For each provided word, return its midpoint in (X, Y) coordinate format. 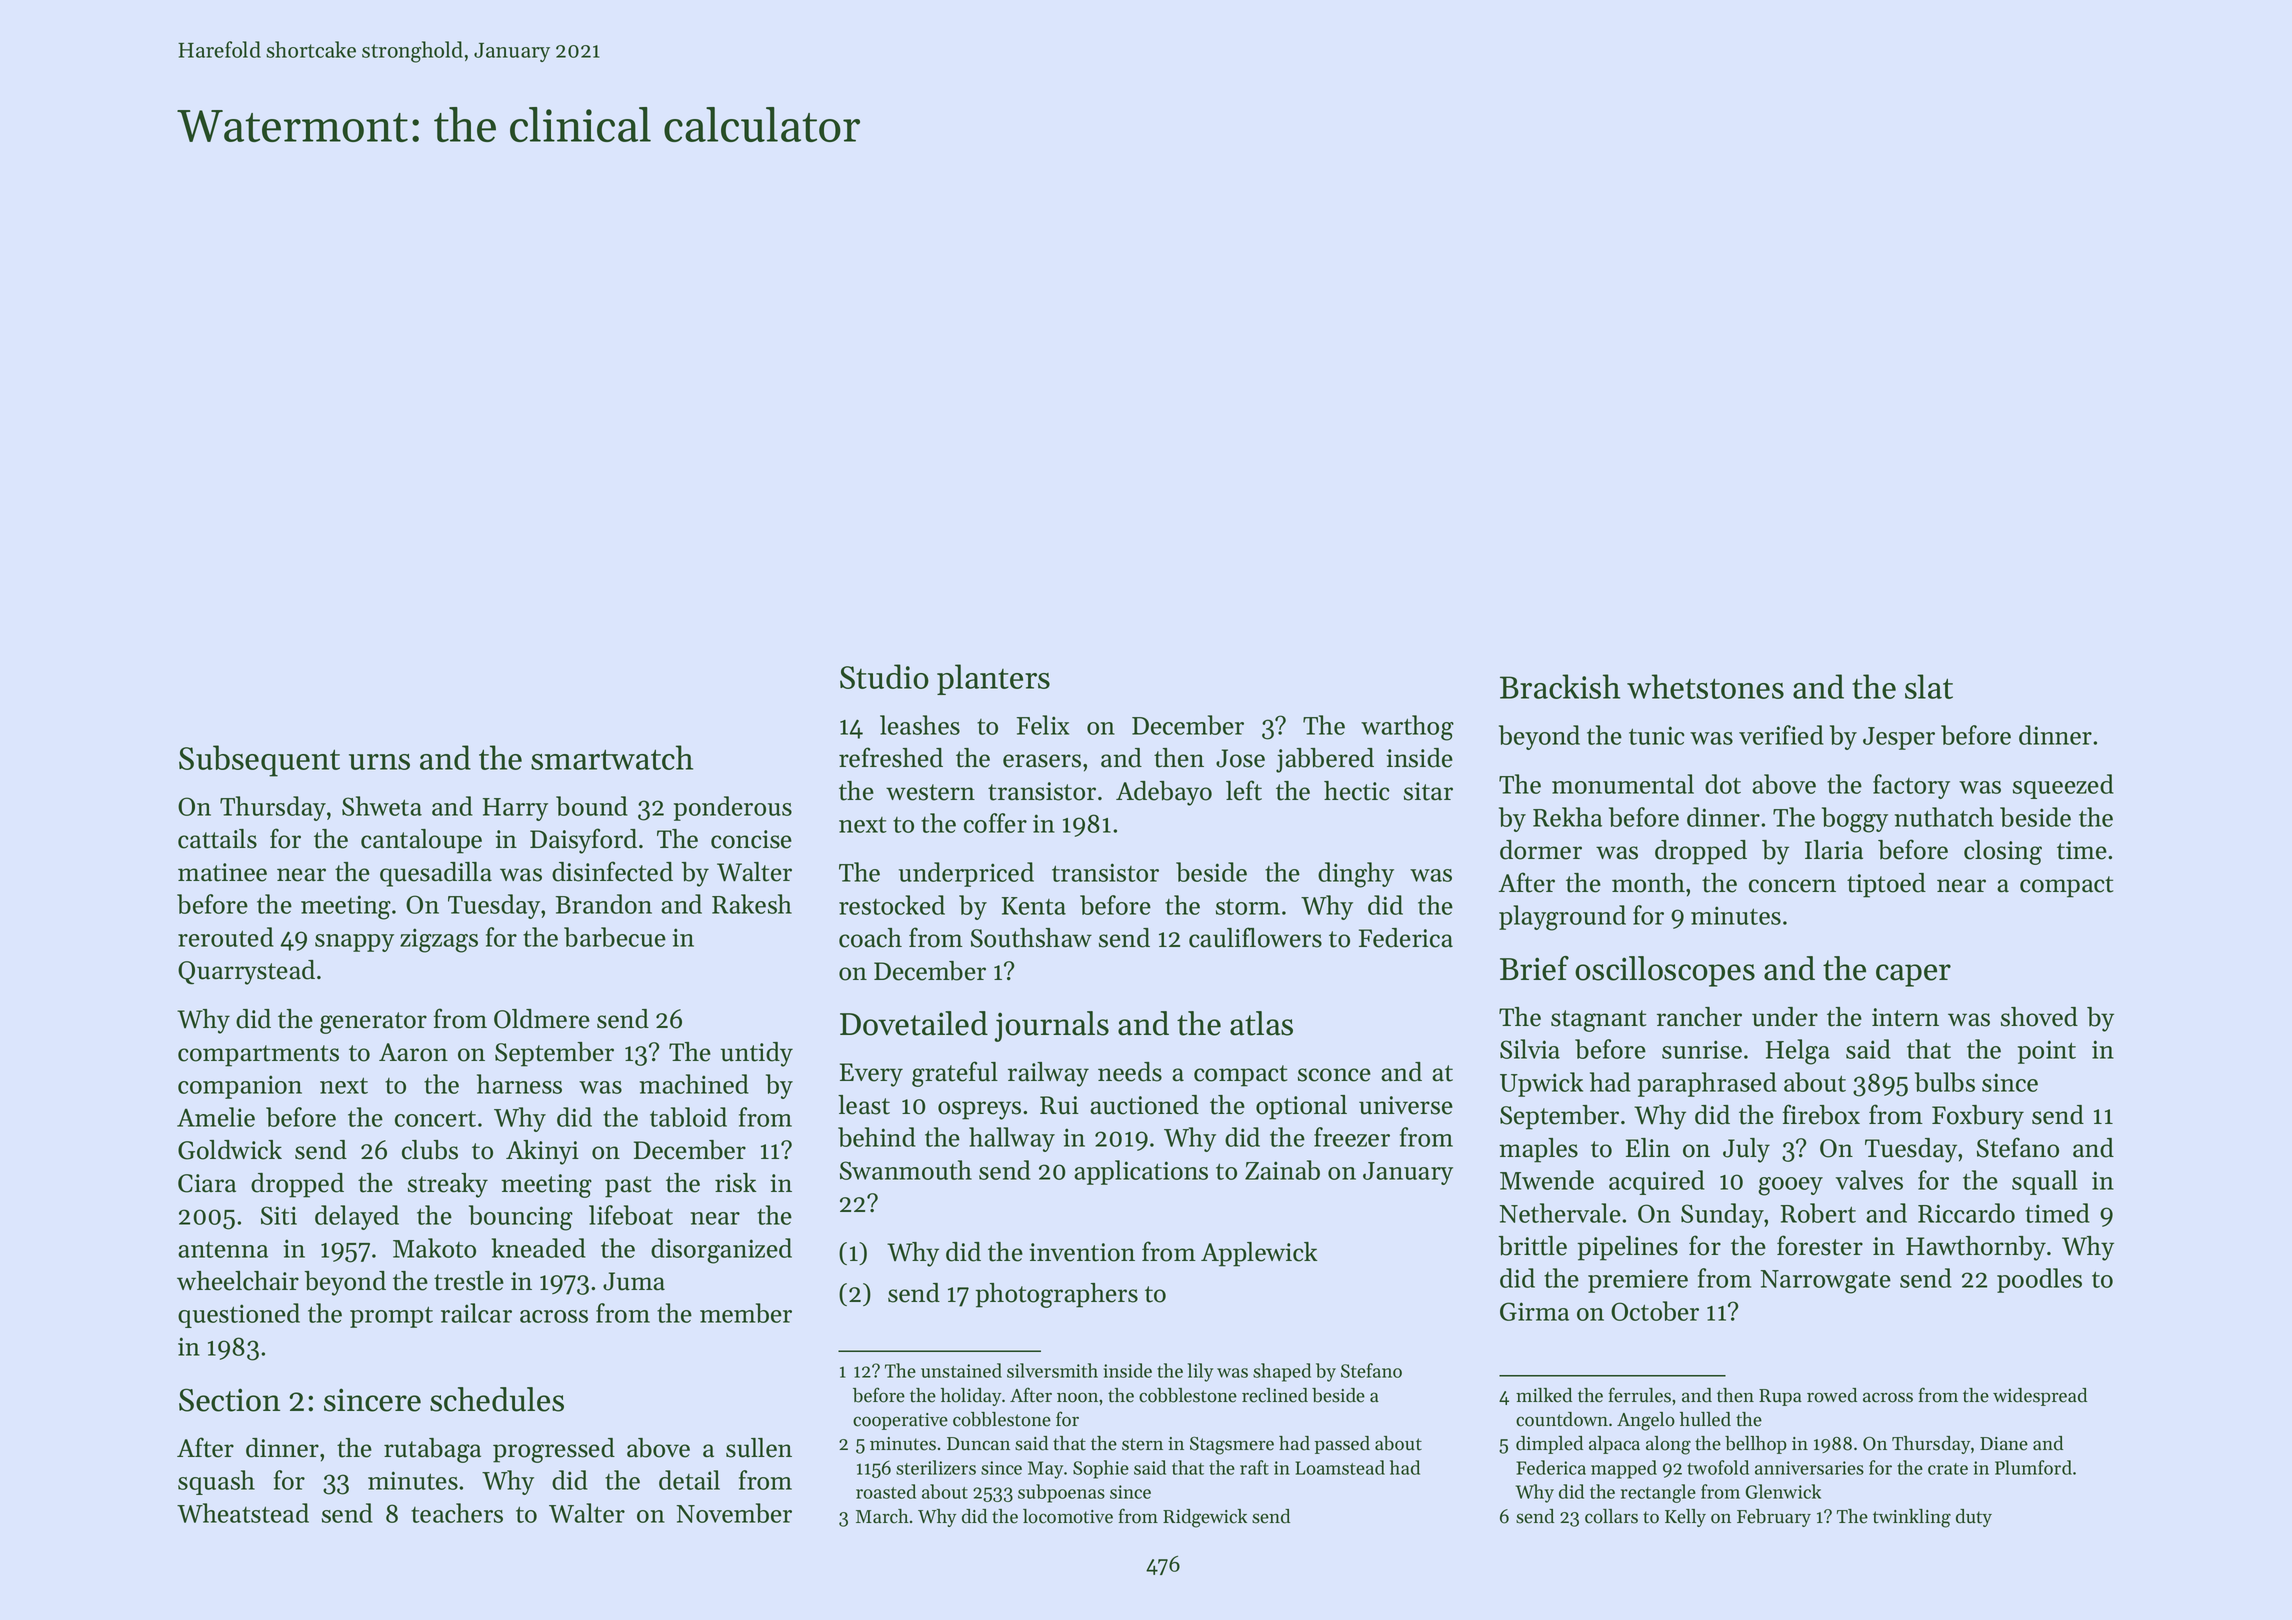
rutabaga (432, 1450)
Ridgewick (1205, 1518)
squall (2044, 1182)
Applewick (1259, 1254)
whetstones (1705, 686)
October (1655, 1311)
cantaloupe (421, 841)
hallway (1012, 1139)
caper (1913, 975)
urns (379, 762)
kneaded (539, 1248)
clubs (430, 1150)
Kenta (1034, 906)
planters (993, 679)
